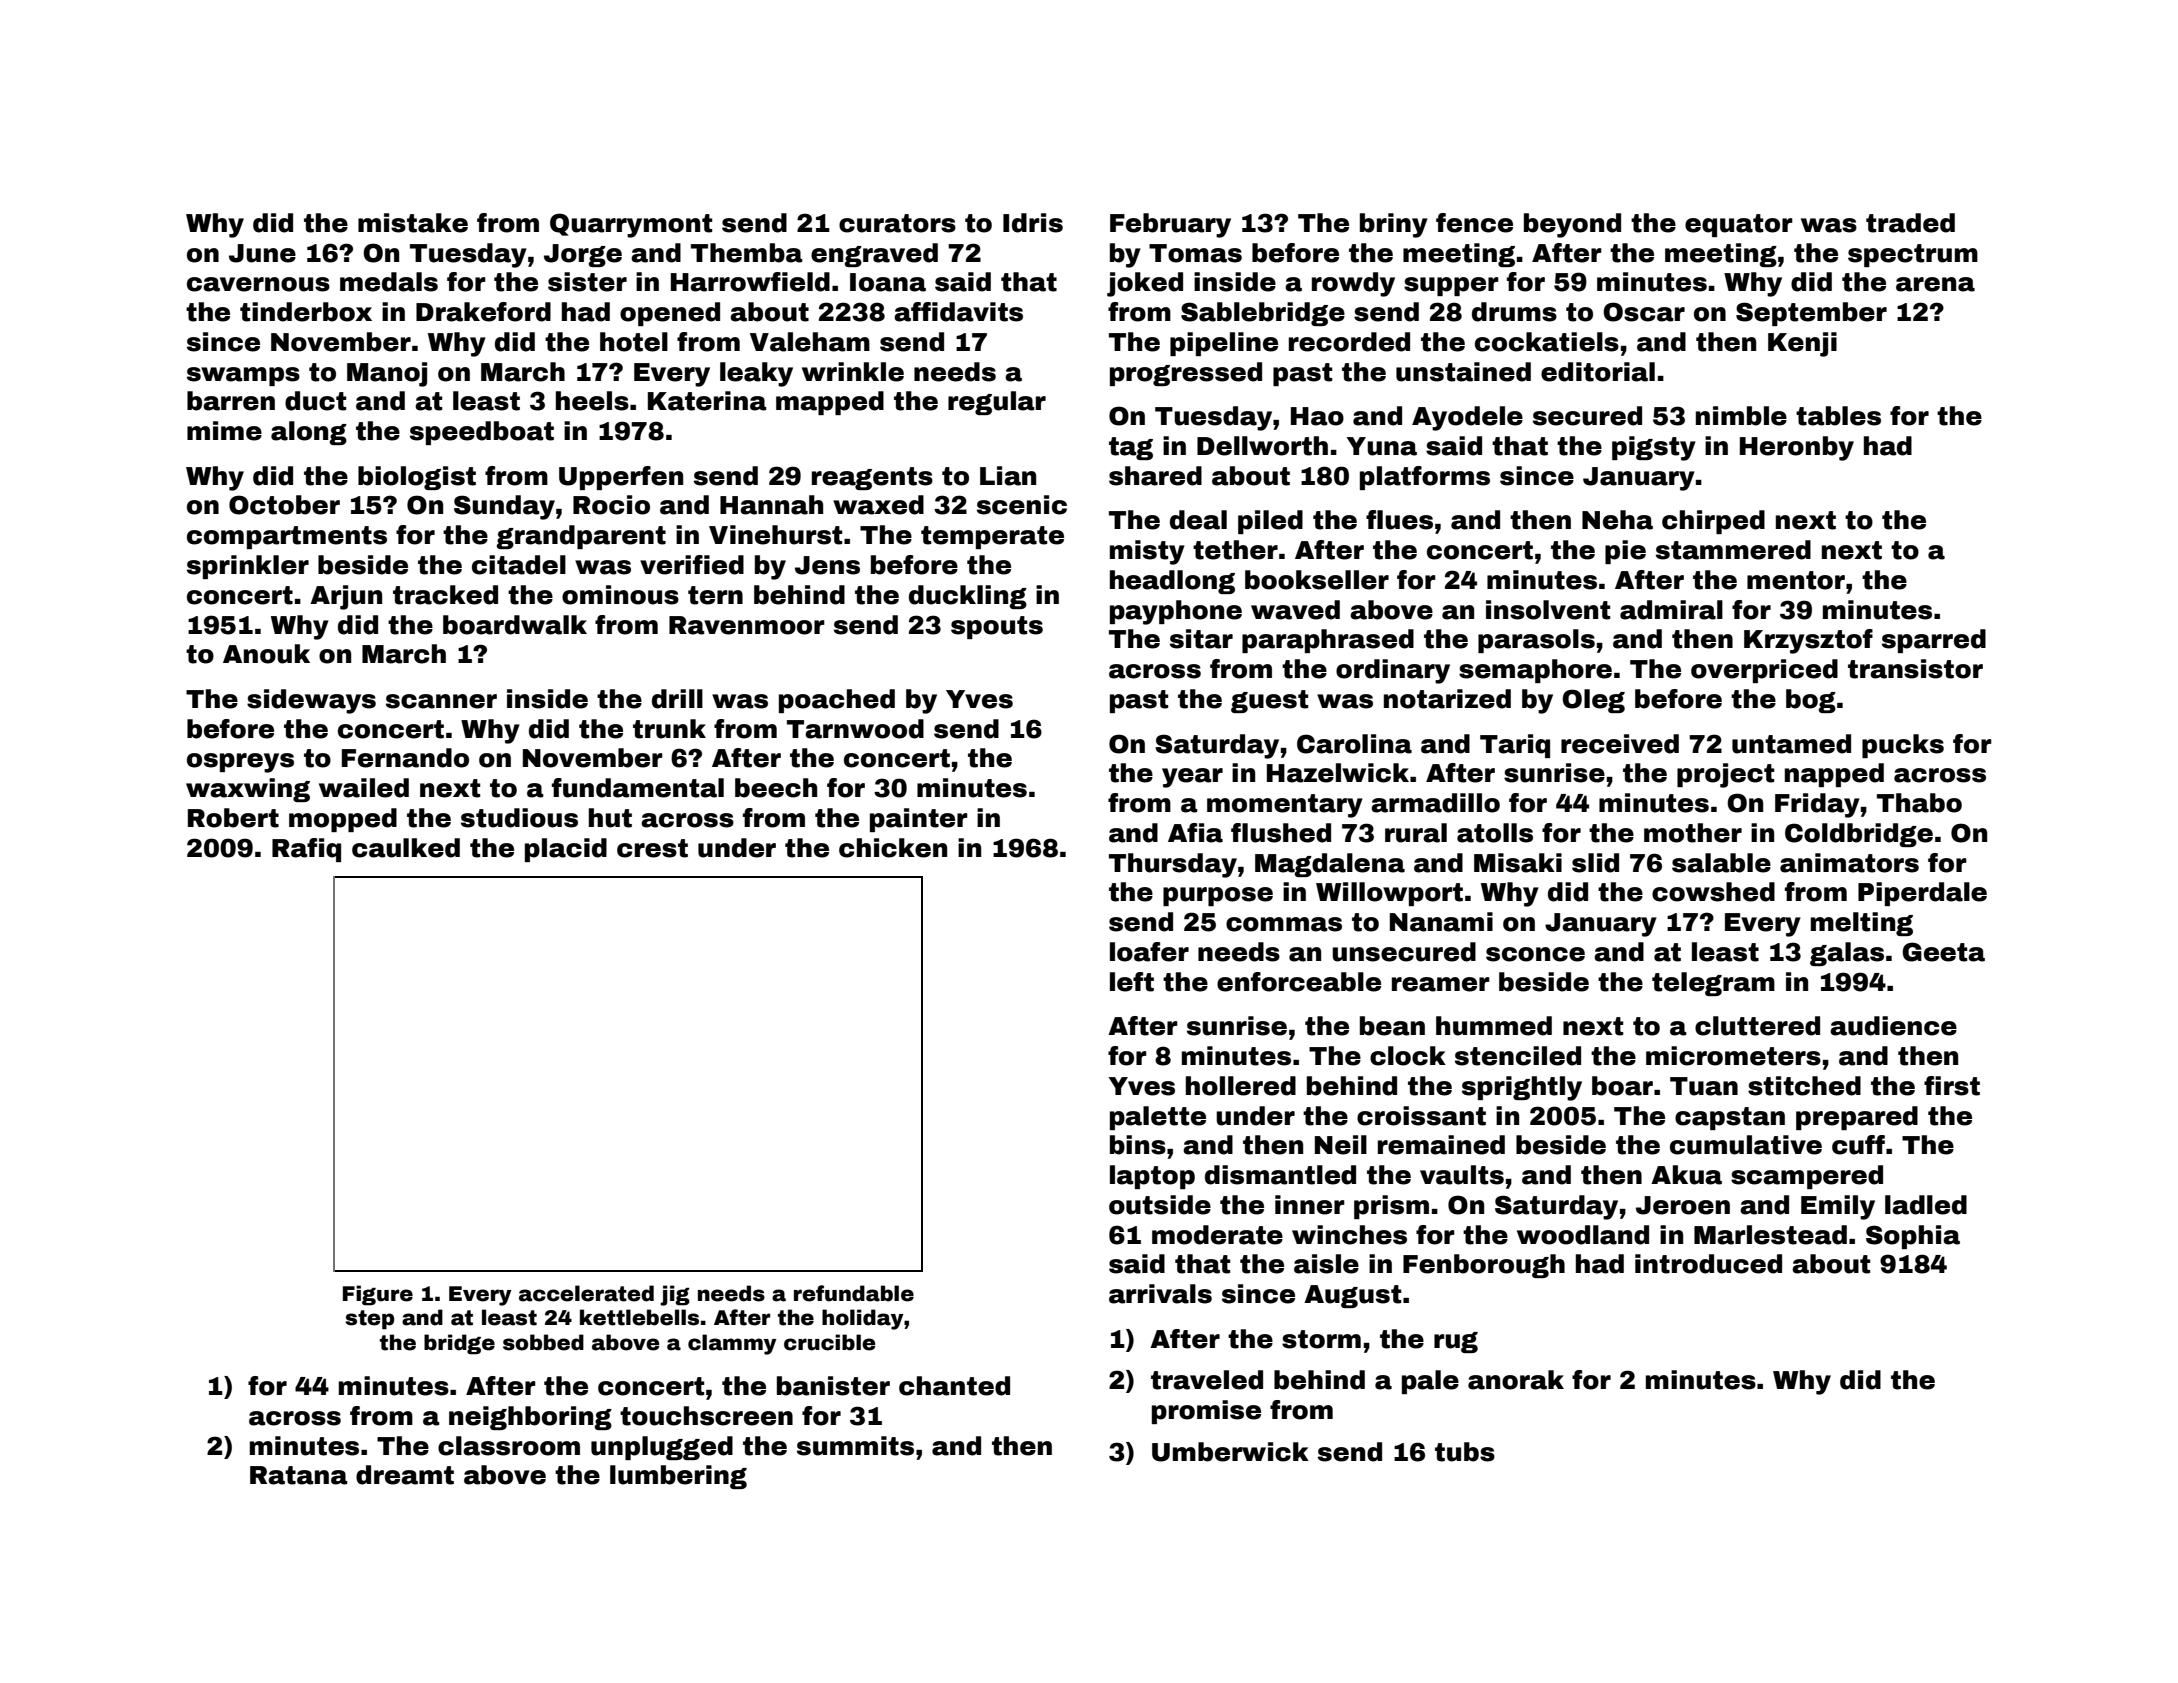 This screenshot has width=2178, height=1683. Describe the element at coordinates (893, 848) in the screenshot. I see `chicken` at that location.
